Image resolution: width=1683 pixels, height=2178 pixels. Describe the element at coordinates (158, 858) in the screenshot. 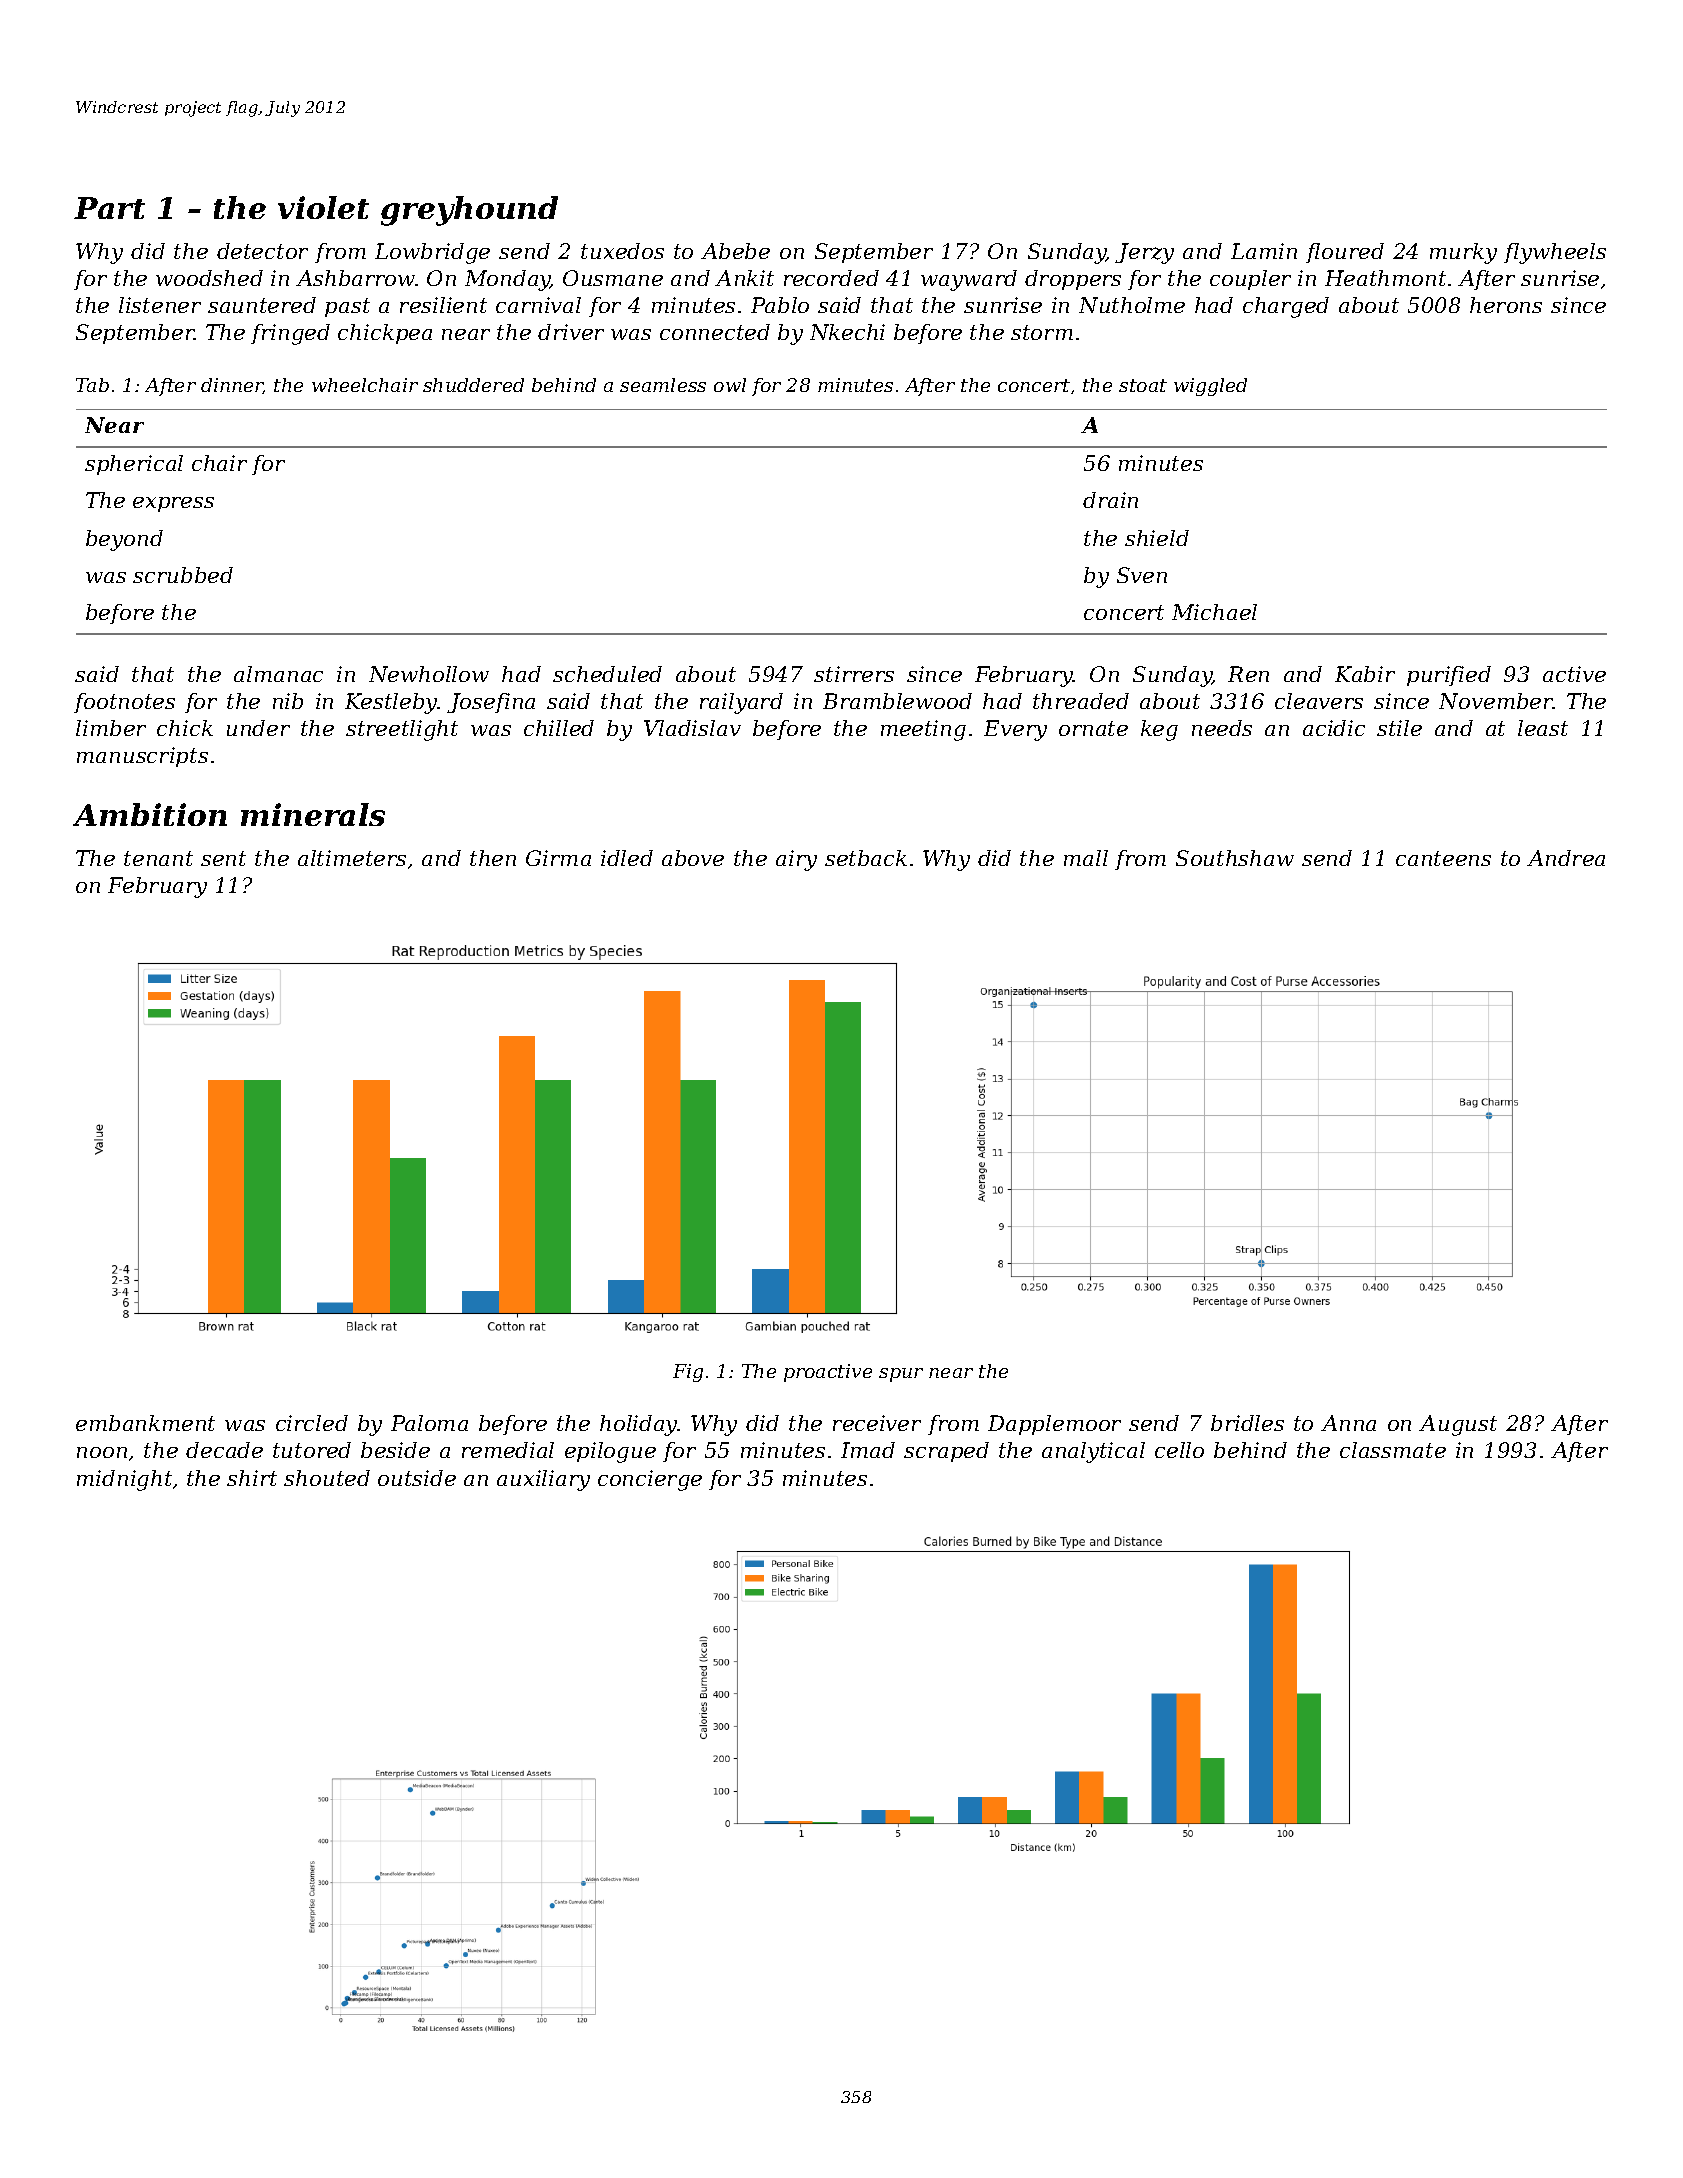

I see `tenant` at that location.
